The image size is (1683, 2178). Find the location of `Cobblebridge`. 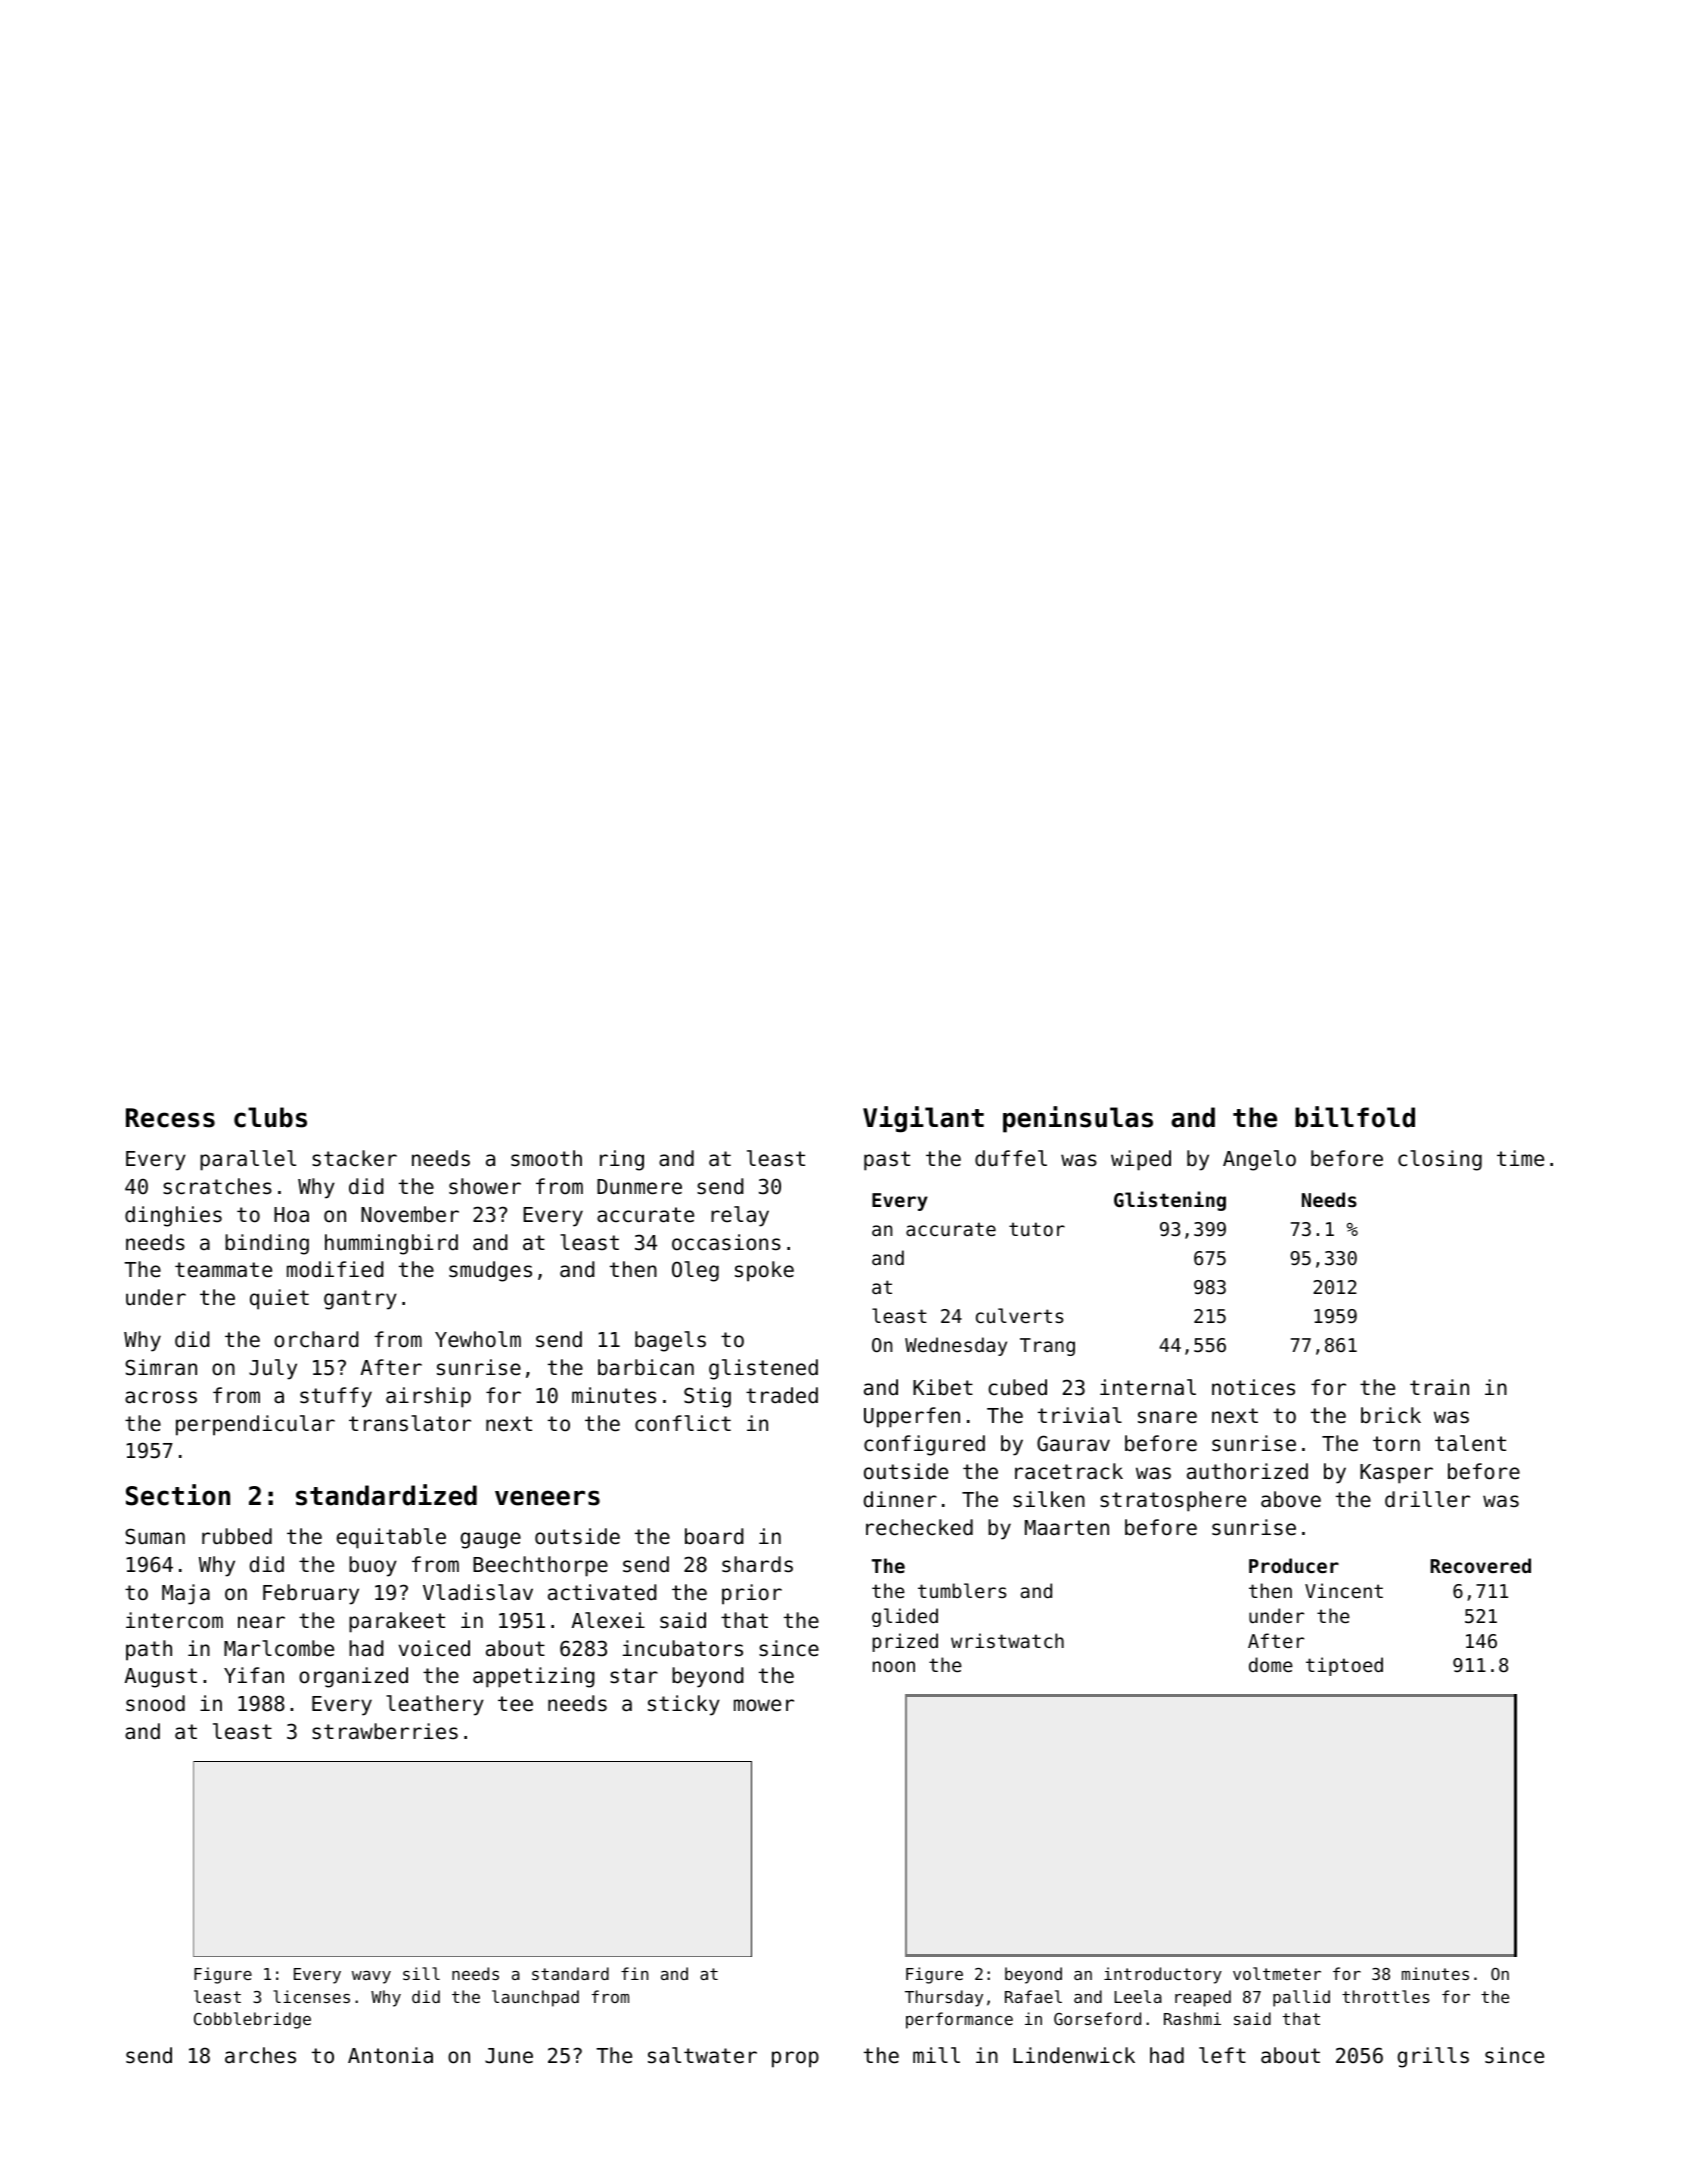

Cobblebridge is located at coordinates (252, 2020).
